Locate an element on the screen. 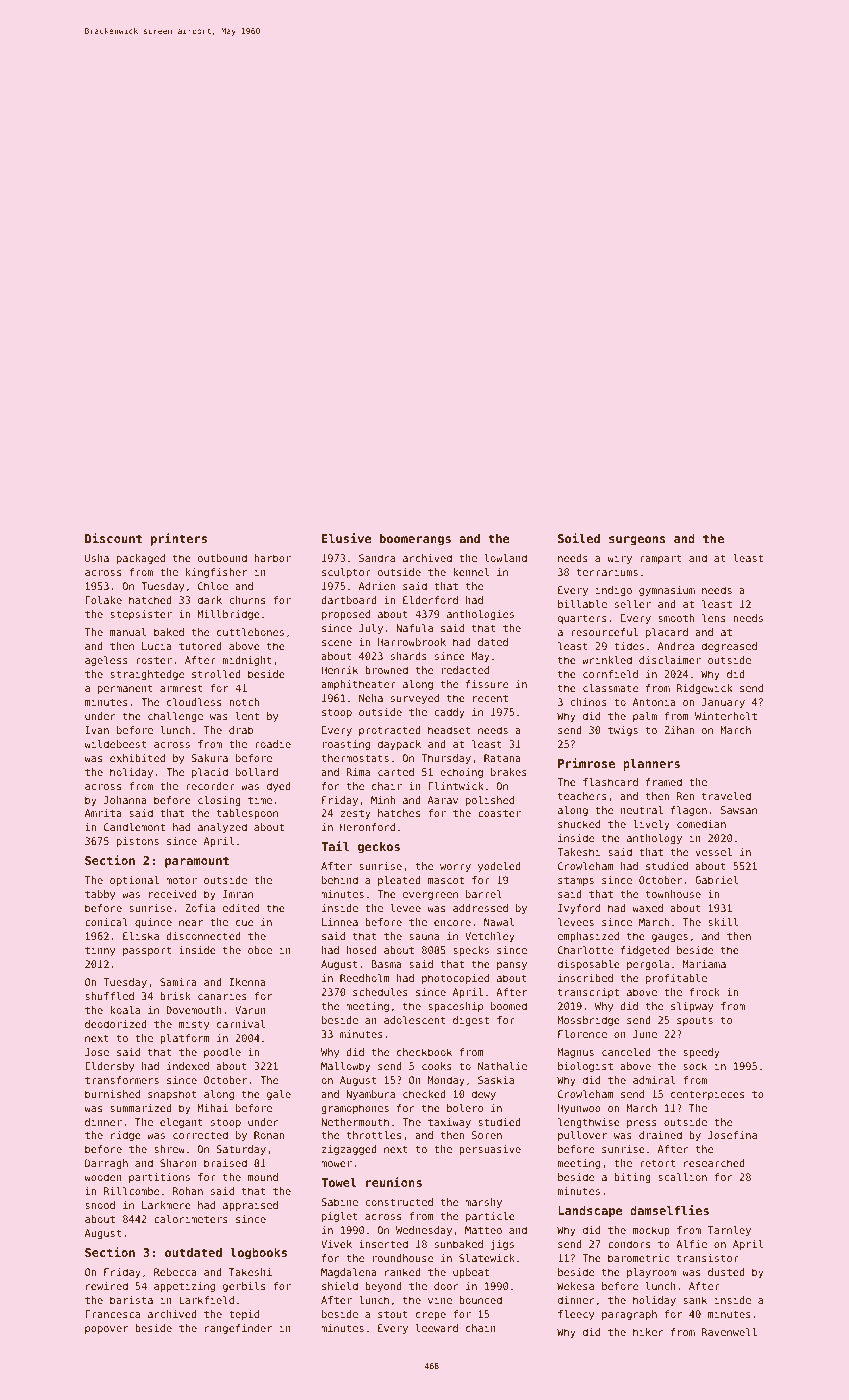 The image size is (849, 1400). hiker is located at coordinates (648, 1332).
